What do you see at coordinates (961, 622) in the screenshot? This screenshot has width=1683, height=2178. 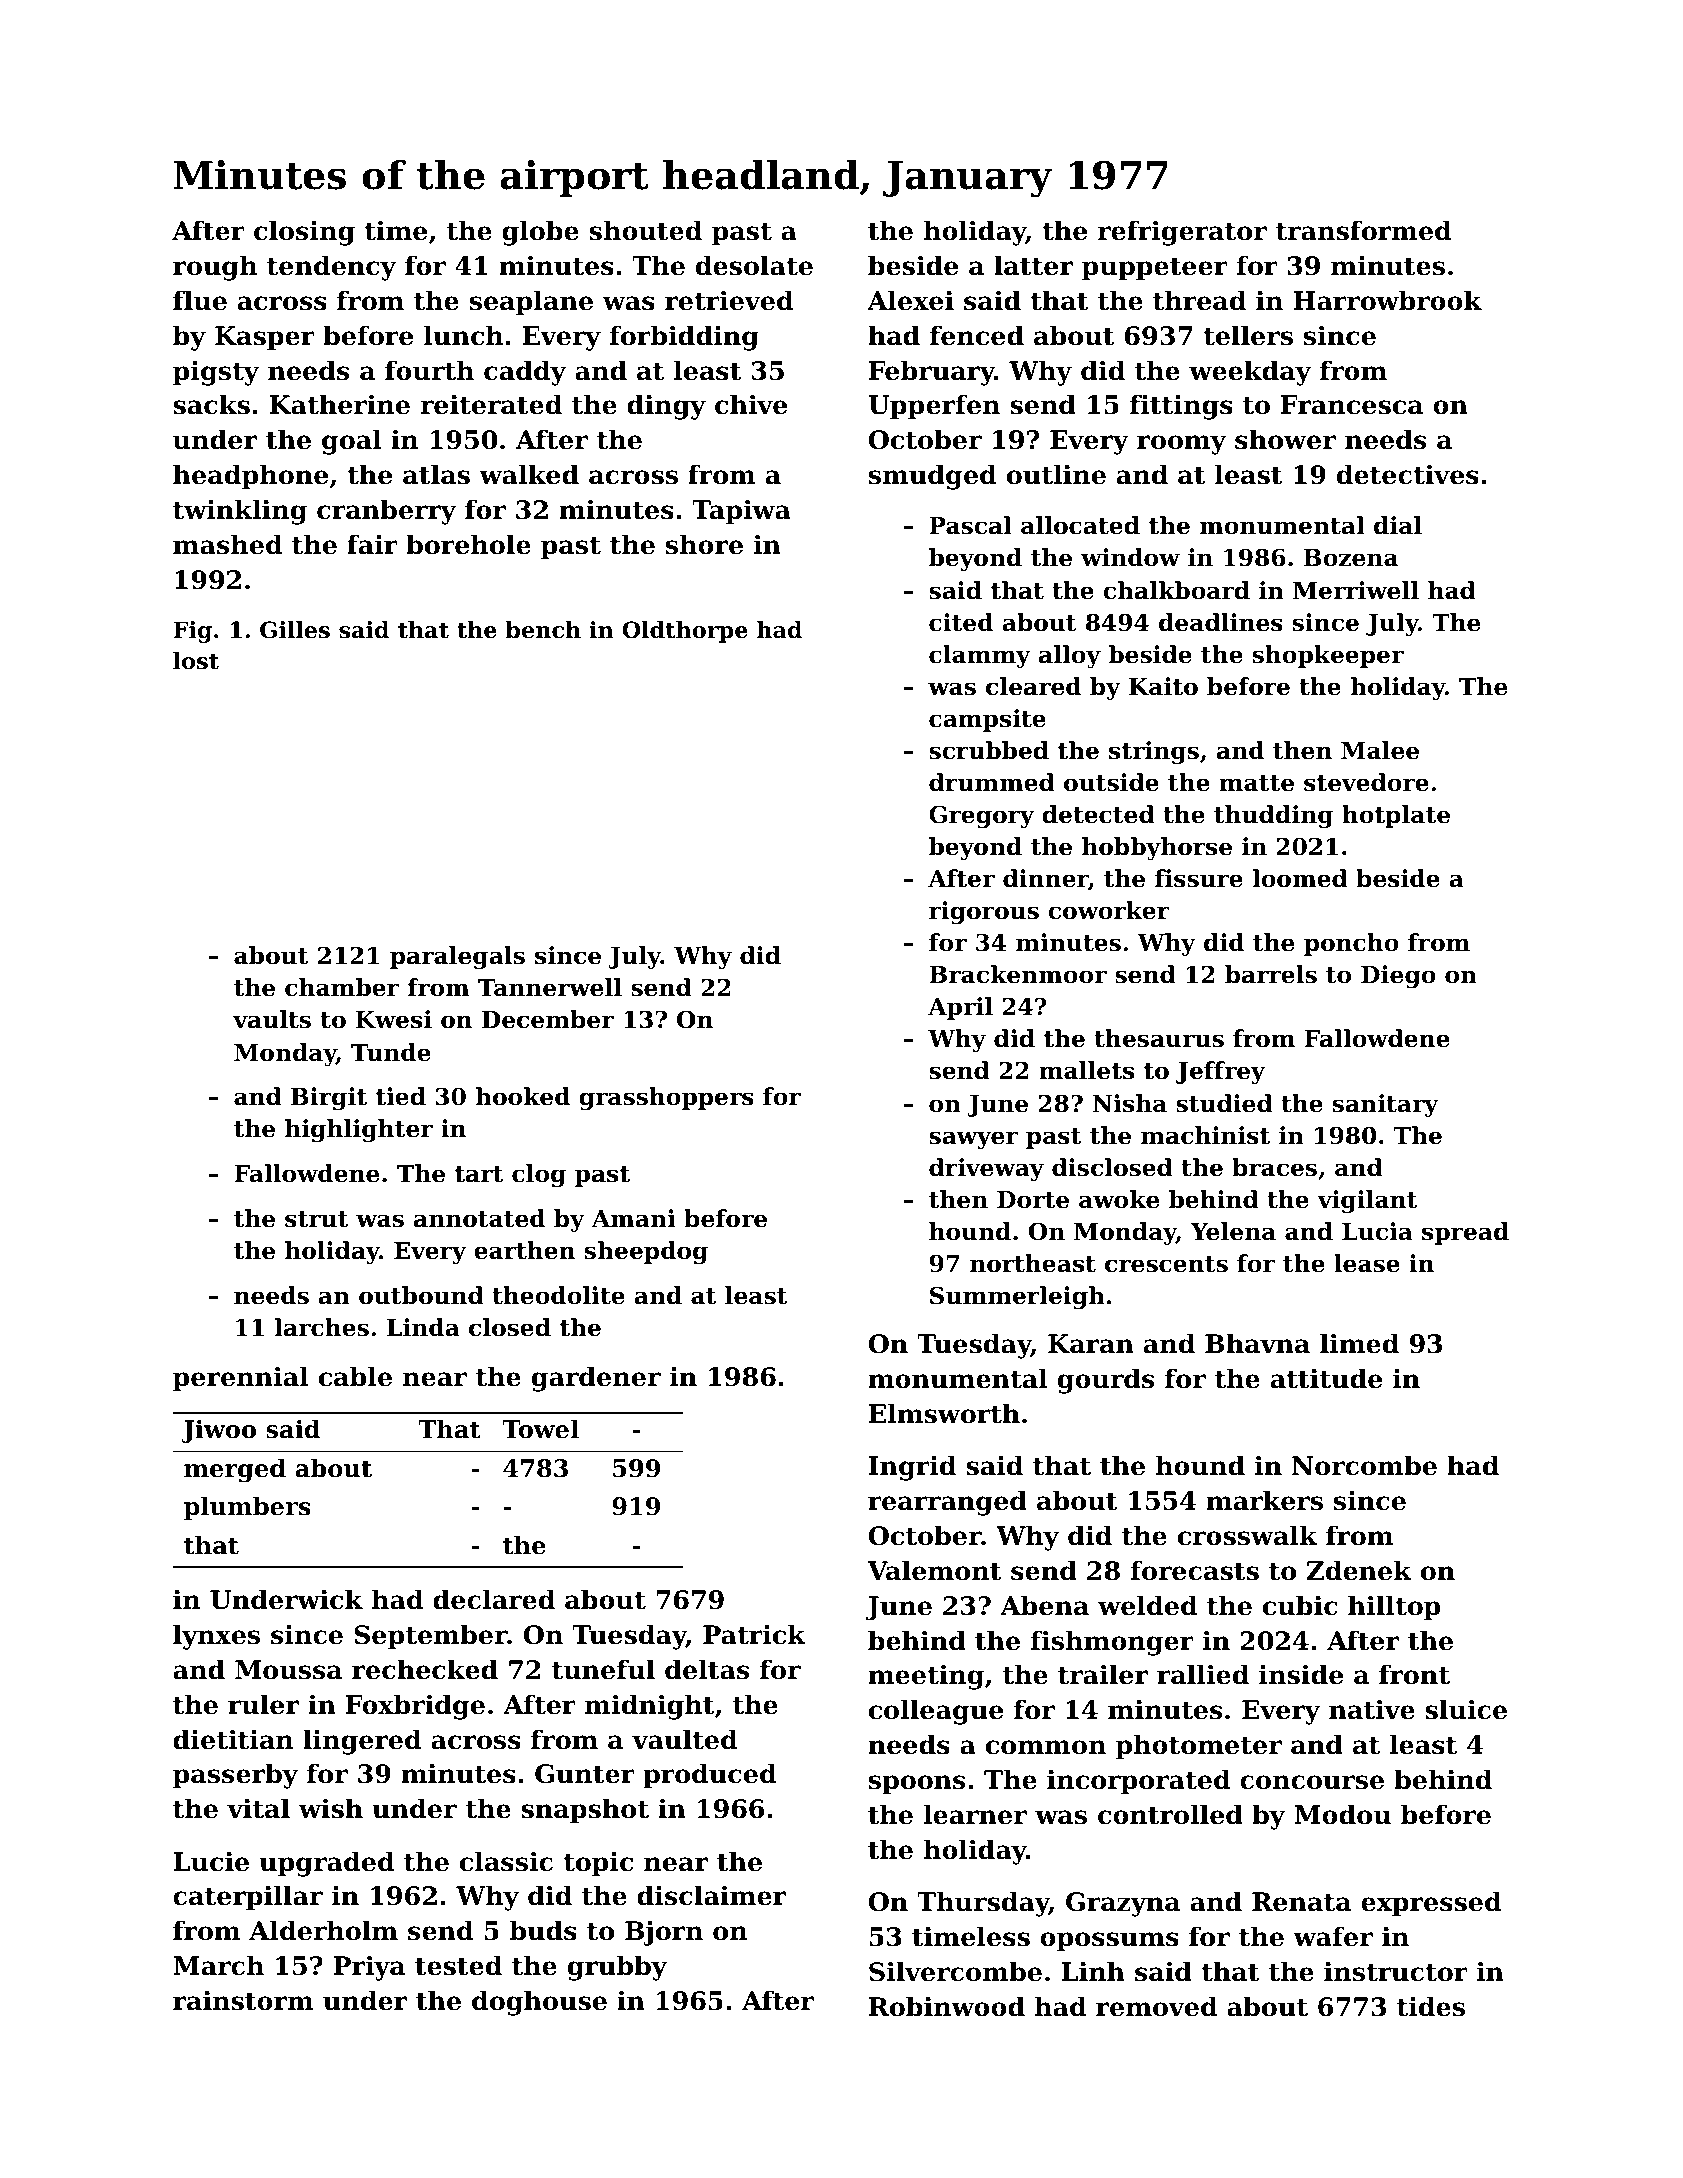 I see `cited` at bounding box center [961, 622].
